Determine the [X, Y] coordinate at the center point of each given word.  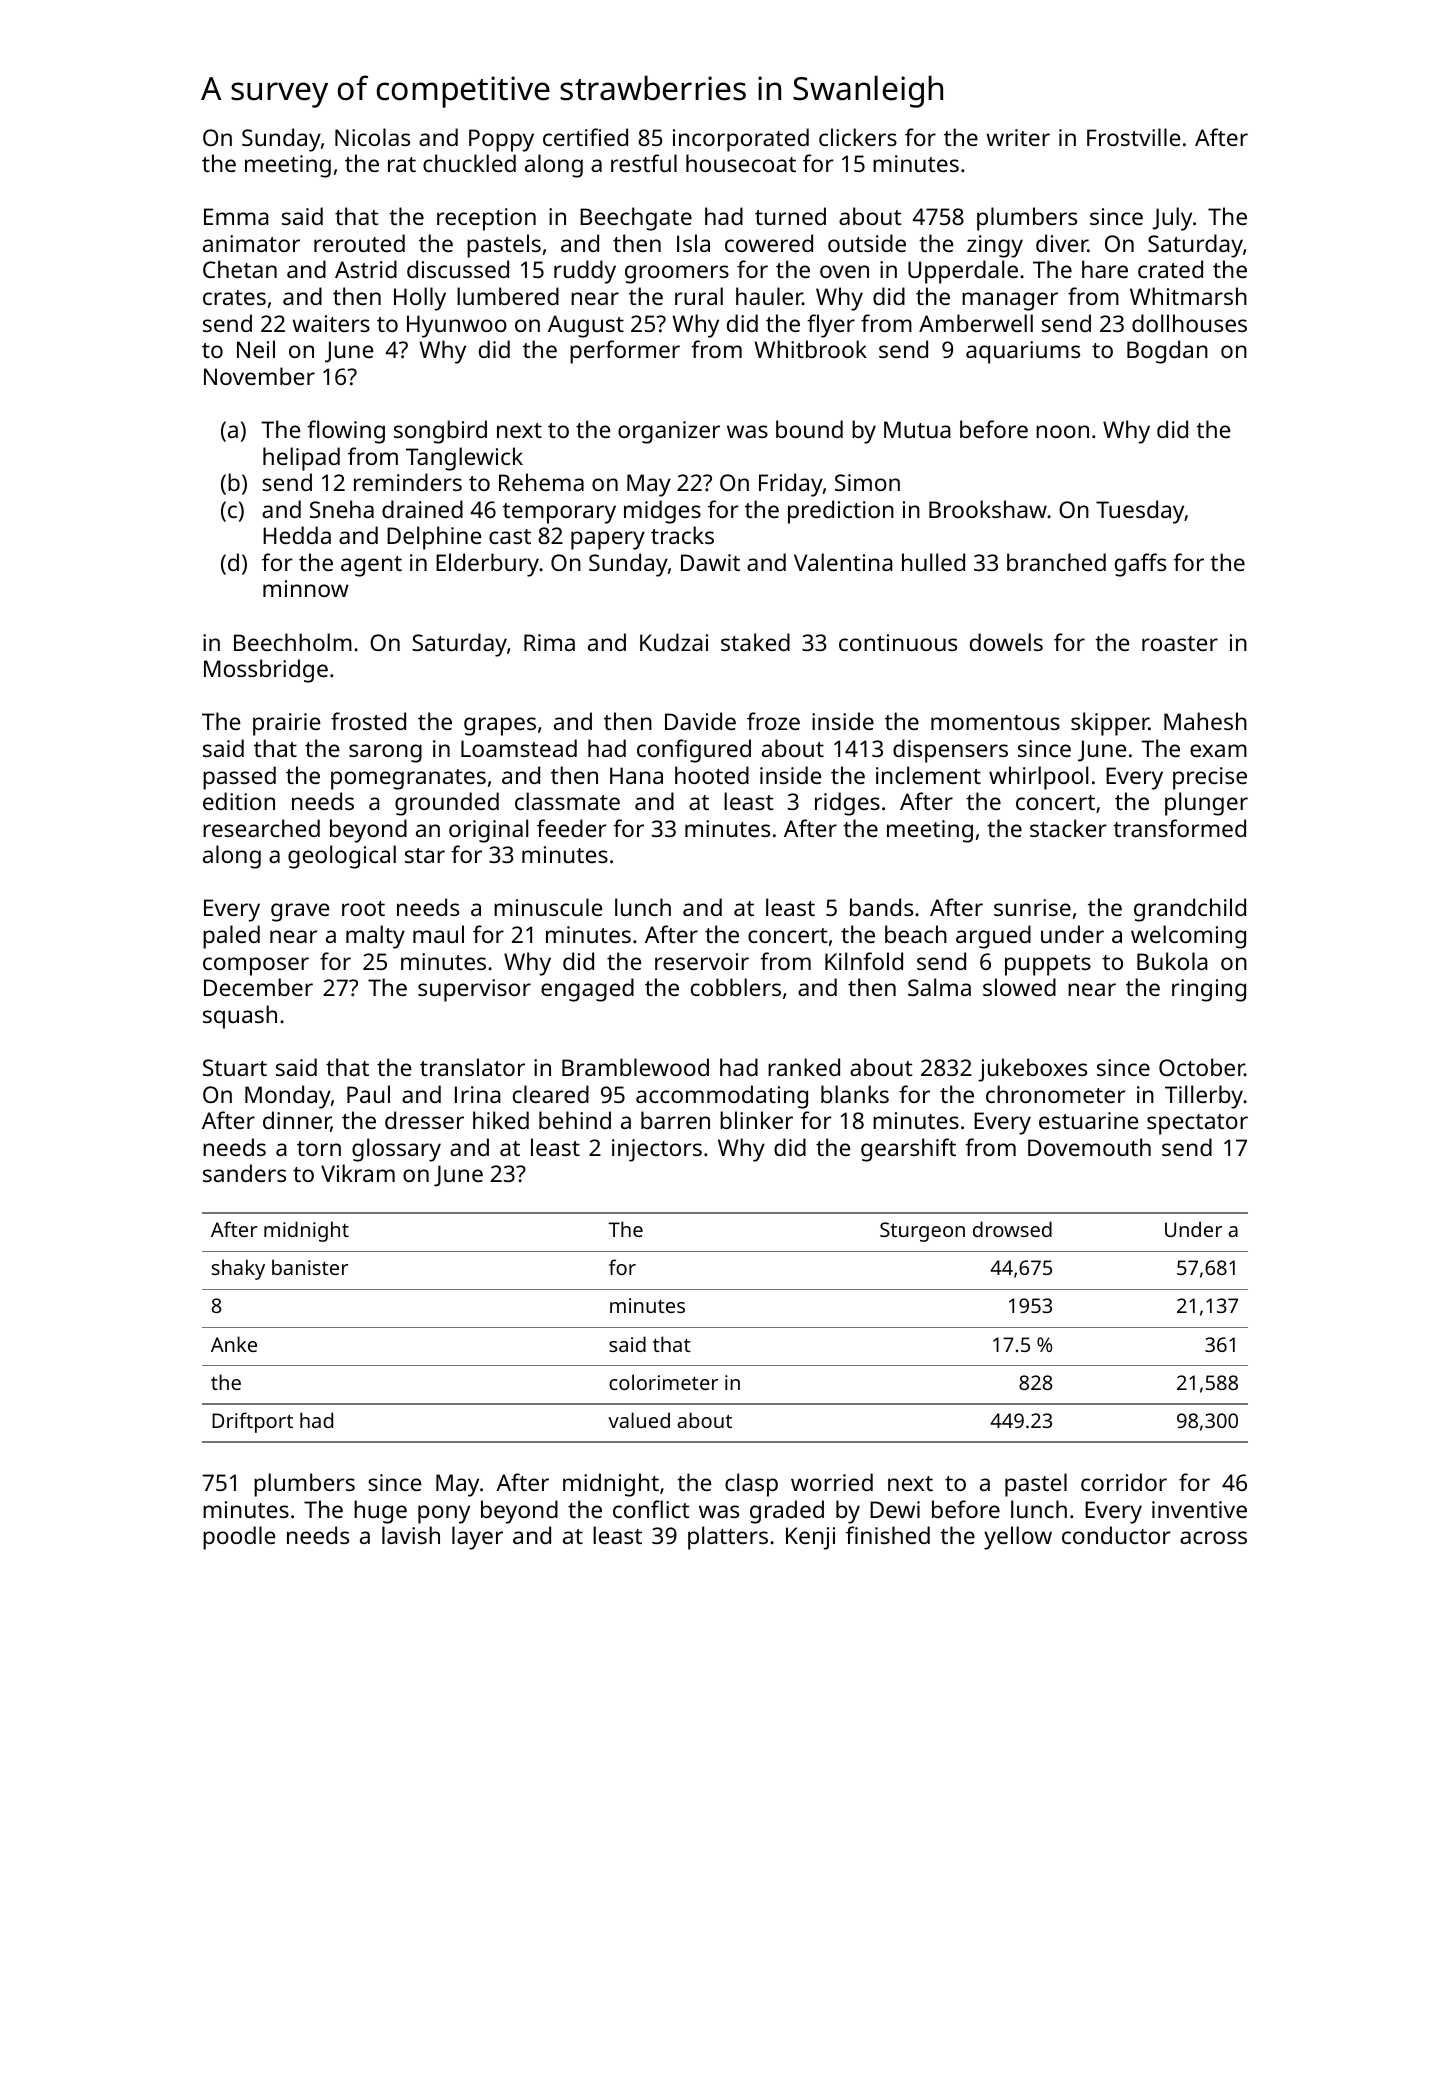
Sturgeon [922, 1232]
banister [310, 1267]
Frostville [1133, 137]
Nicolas [372, 137]
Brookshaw [988, 509]
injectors [657, 1150]
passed [239, 778]
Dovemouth [1089, 1147]
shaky [238, 1269]
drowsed [1012, 1229]
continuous [898, 642]
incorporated [741, 140]
